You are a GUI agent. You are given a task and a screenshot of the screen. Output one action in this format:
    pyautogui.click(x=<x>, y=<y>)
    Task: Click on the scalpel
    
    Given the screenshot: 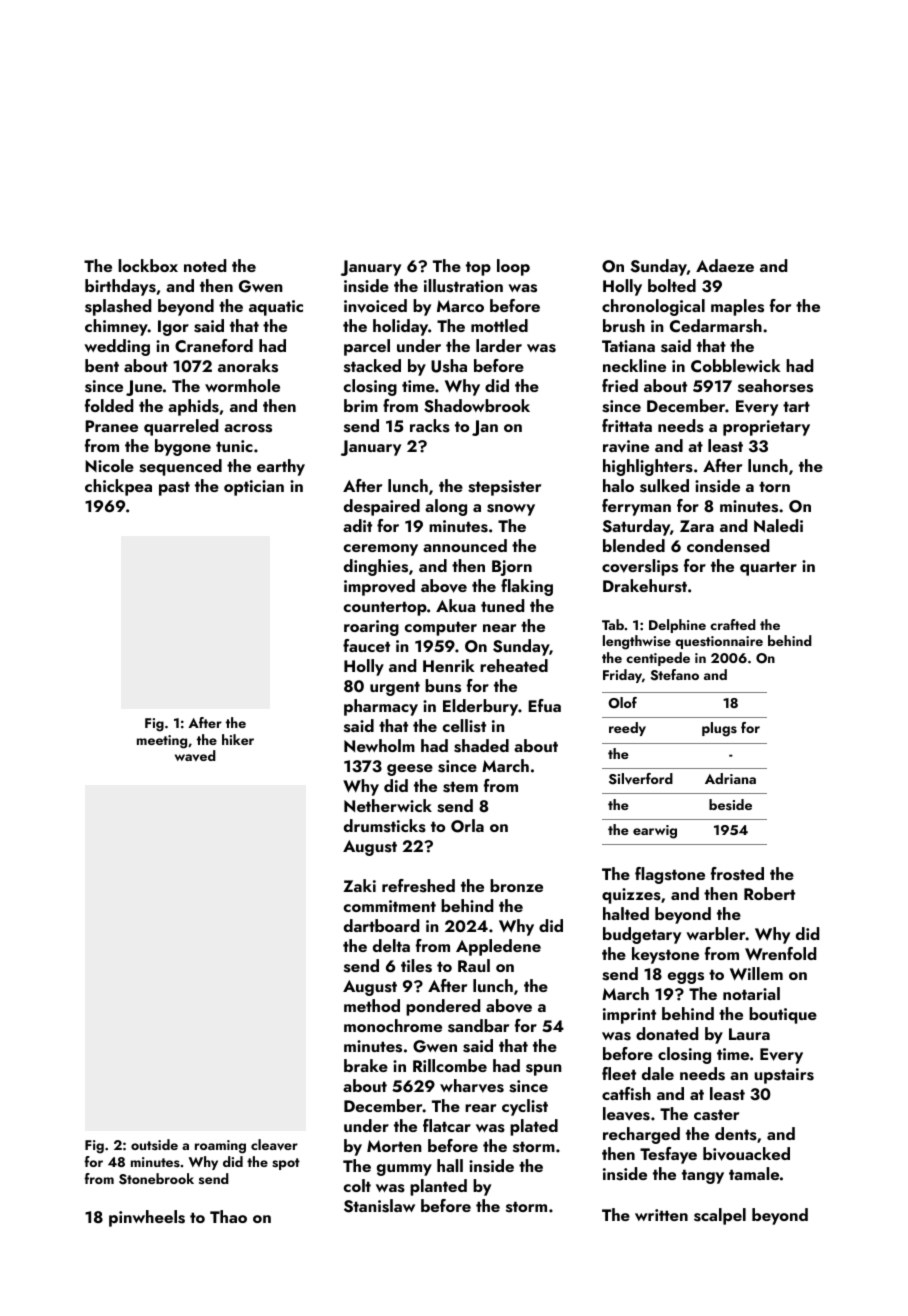 What is the action you would take?
    pyautogui.click(x=720, y=1216)
